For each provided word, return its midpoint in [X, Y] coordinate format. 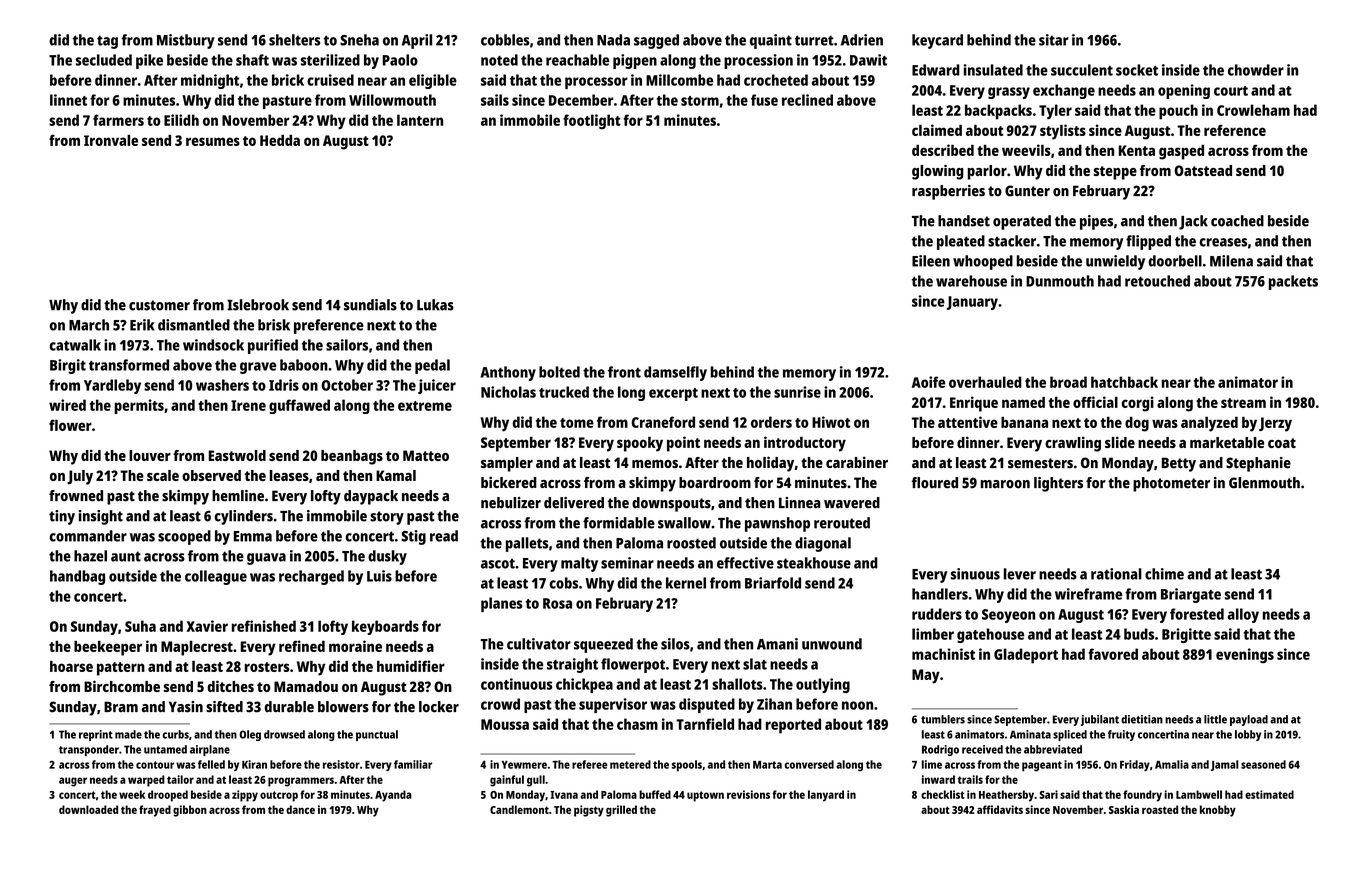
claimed [937, 130]
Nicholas [508, 392]
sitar [1054, 40]
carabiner [857, 462]
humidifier [411, 666]
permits [139, 406]
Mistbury [186, 41]
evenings [1245, 655]
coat [1282, 443]
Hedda [280, 140]
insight [101, 517]
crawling [1073, 444]
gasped [1181, 152]
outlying [823, 685]
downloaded [88, 809]
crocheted [776, 80]
